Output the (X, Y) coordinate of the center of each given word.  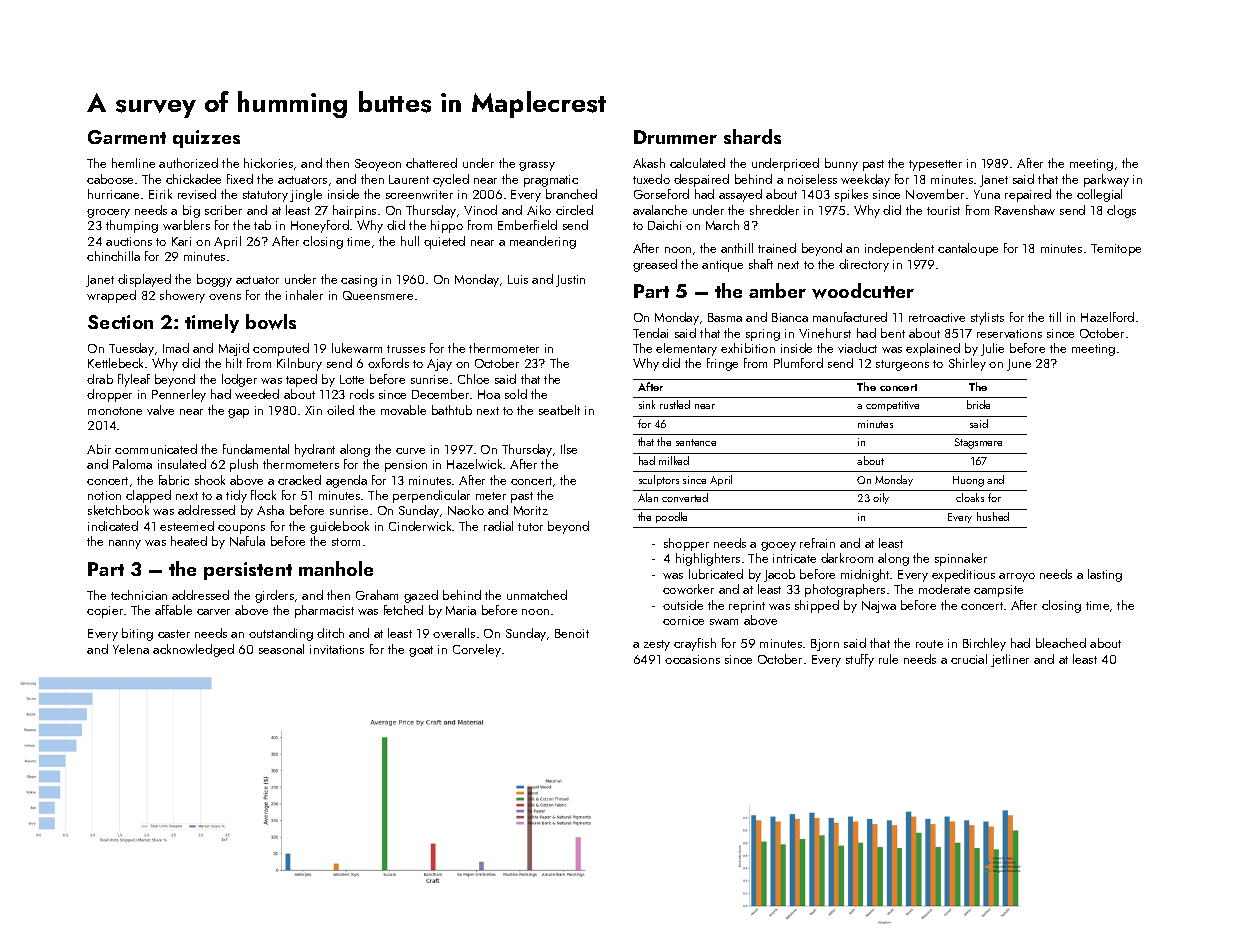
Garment (127, 137)
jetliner (1010, 660)
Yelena (131, 649)
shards (752, 136)
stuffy (860, 660)
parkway (1106, 180)
